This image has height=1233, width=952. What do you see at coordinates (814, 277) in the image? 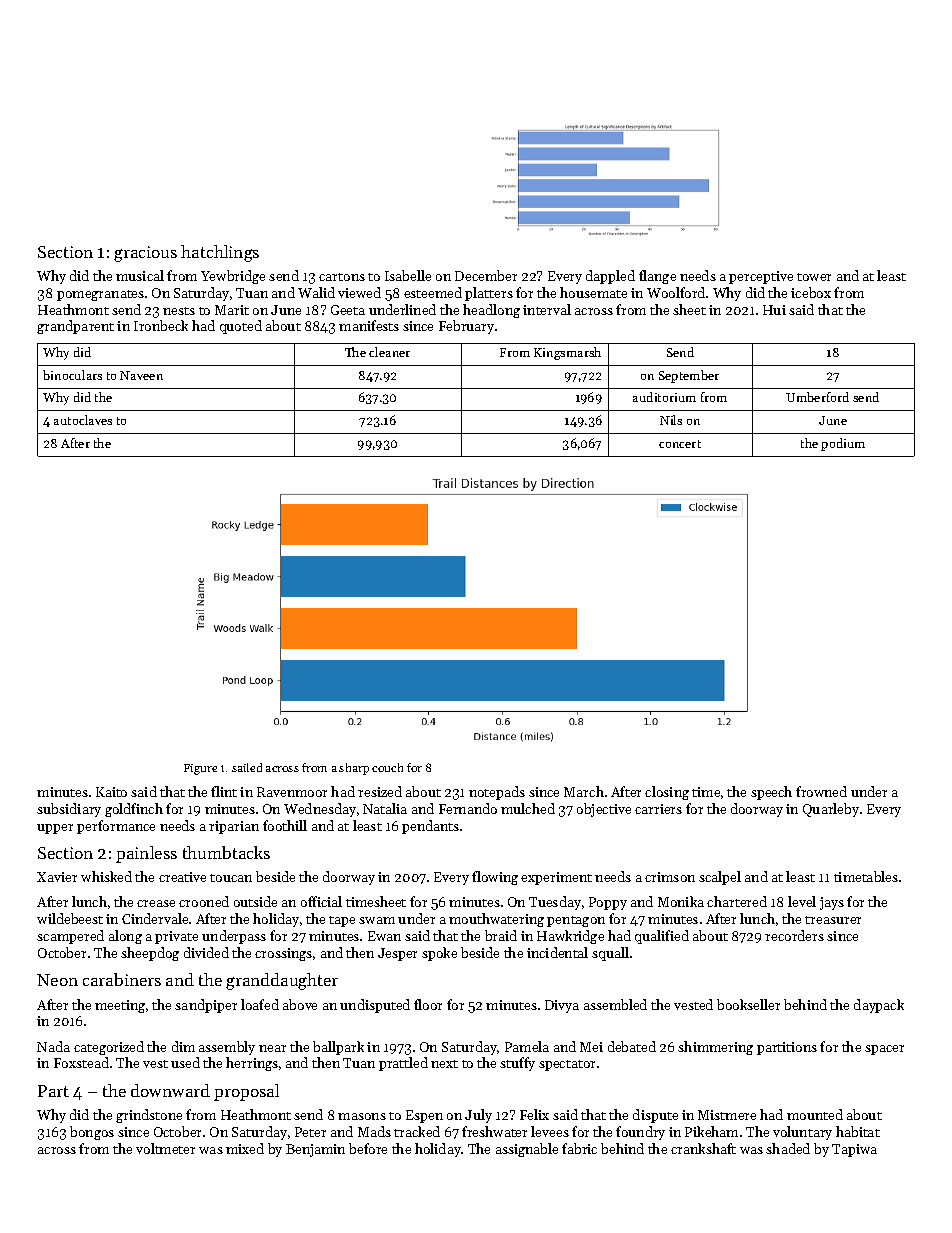
I see `tower` at bounding box center [814, 277].
